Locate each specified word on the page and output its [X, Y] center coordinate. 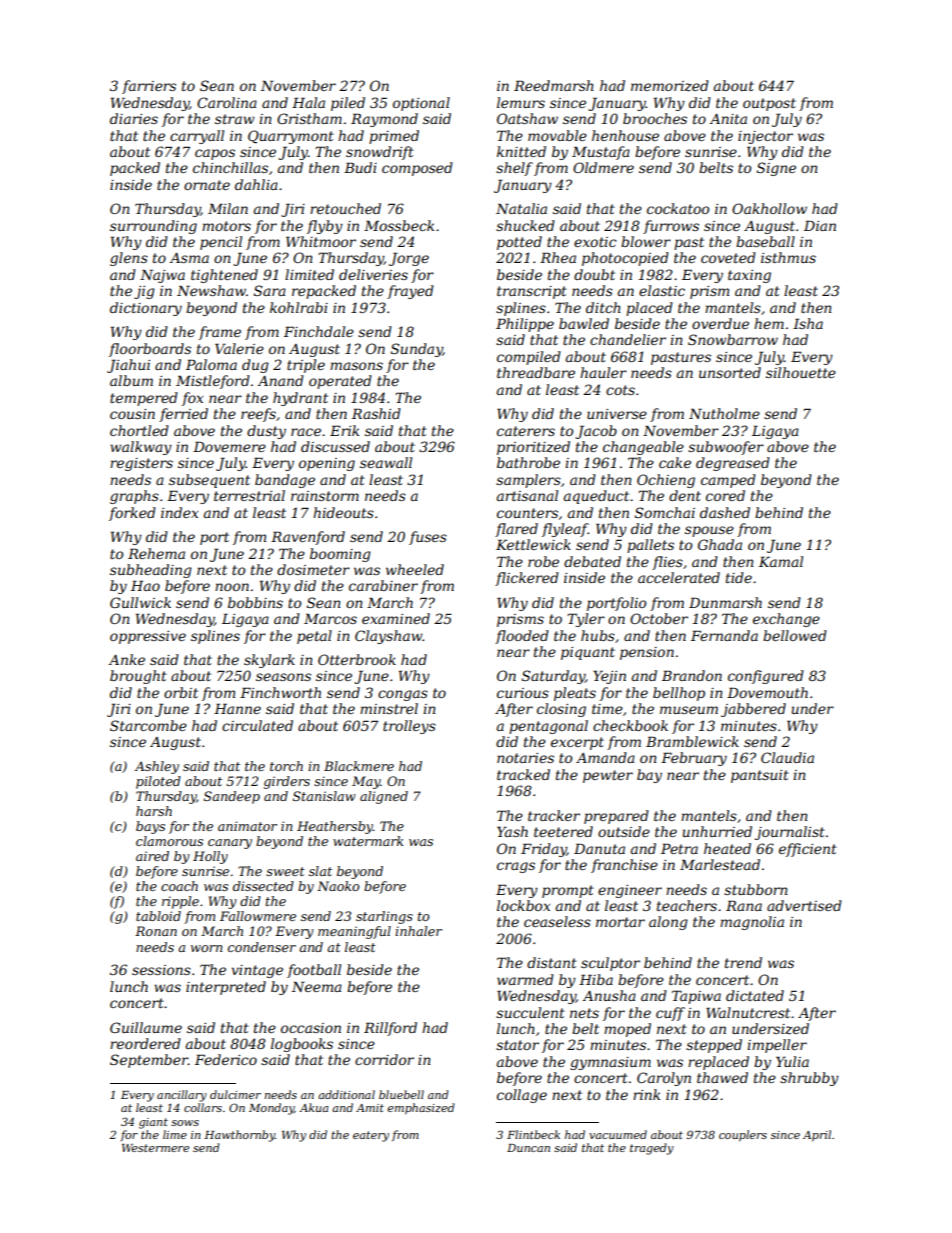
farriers [149, 87]
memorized [670, 86]
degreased [733, 464]
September [149, 1061]
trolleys [409, 727]
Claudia [787, 757]
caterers [526, 431]
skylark [269, 661]
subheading [151, 571]
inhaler [418, 931]
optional [421, 104]
